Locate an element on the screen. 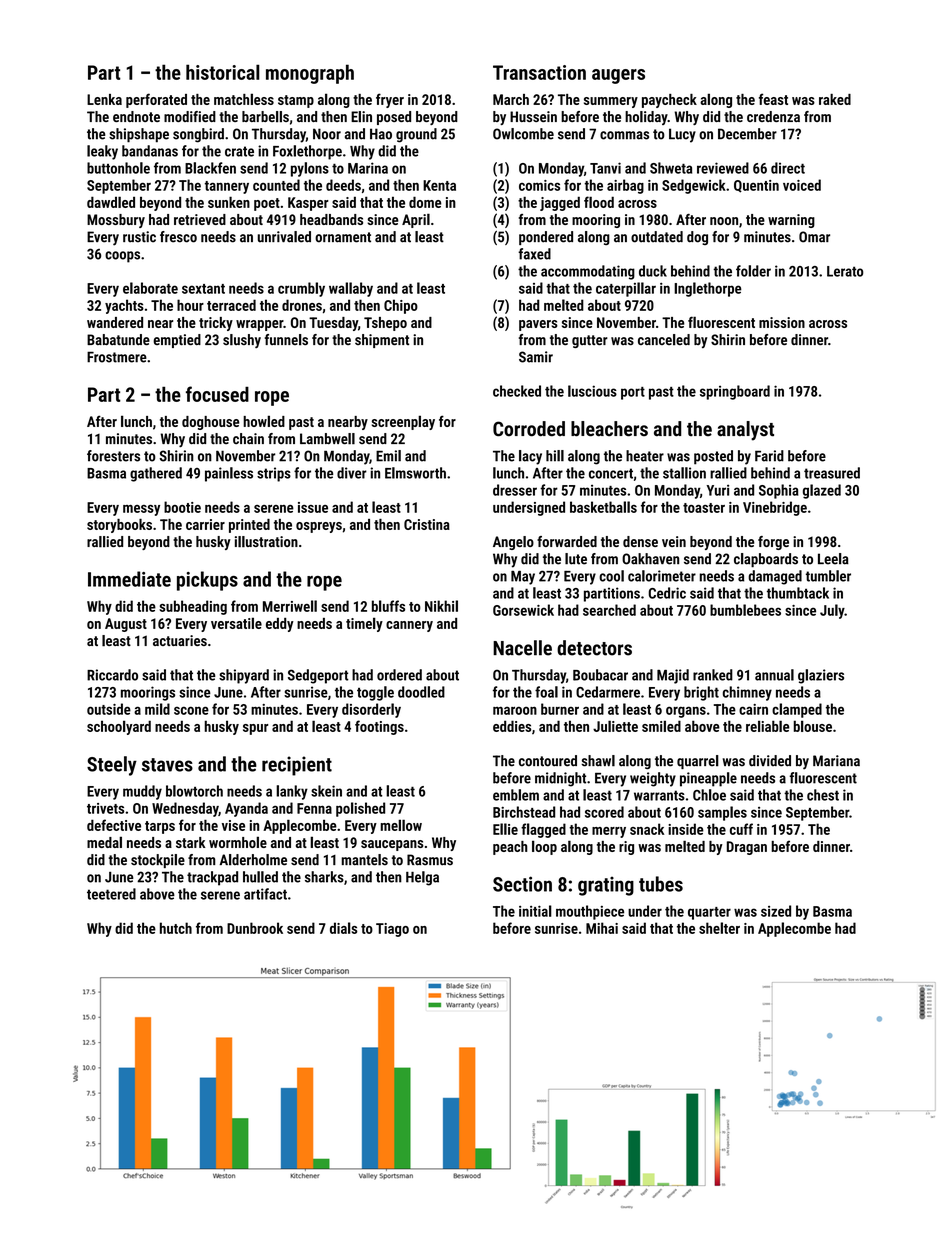  pondered is located at coordinates (546, 238).
